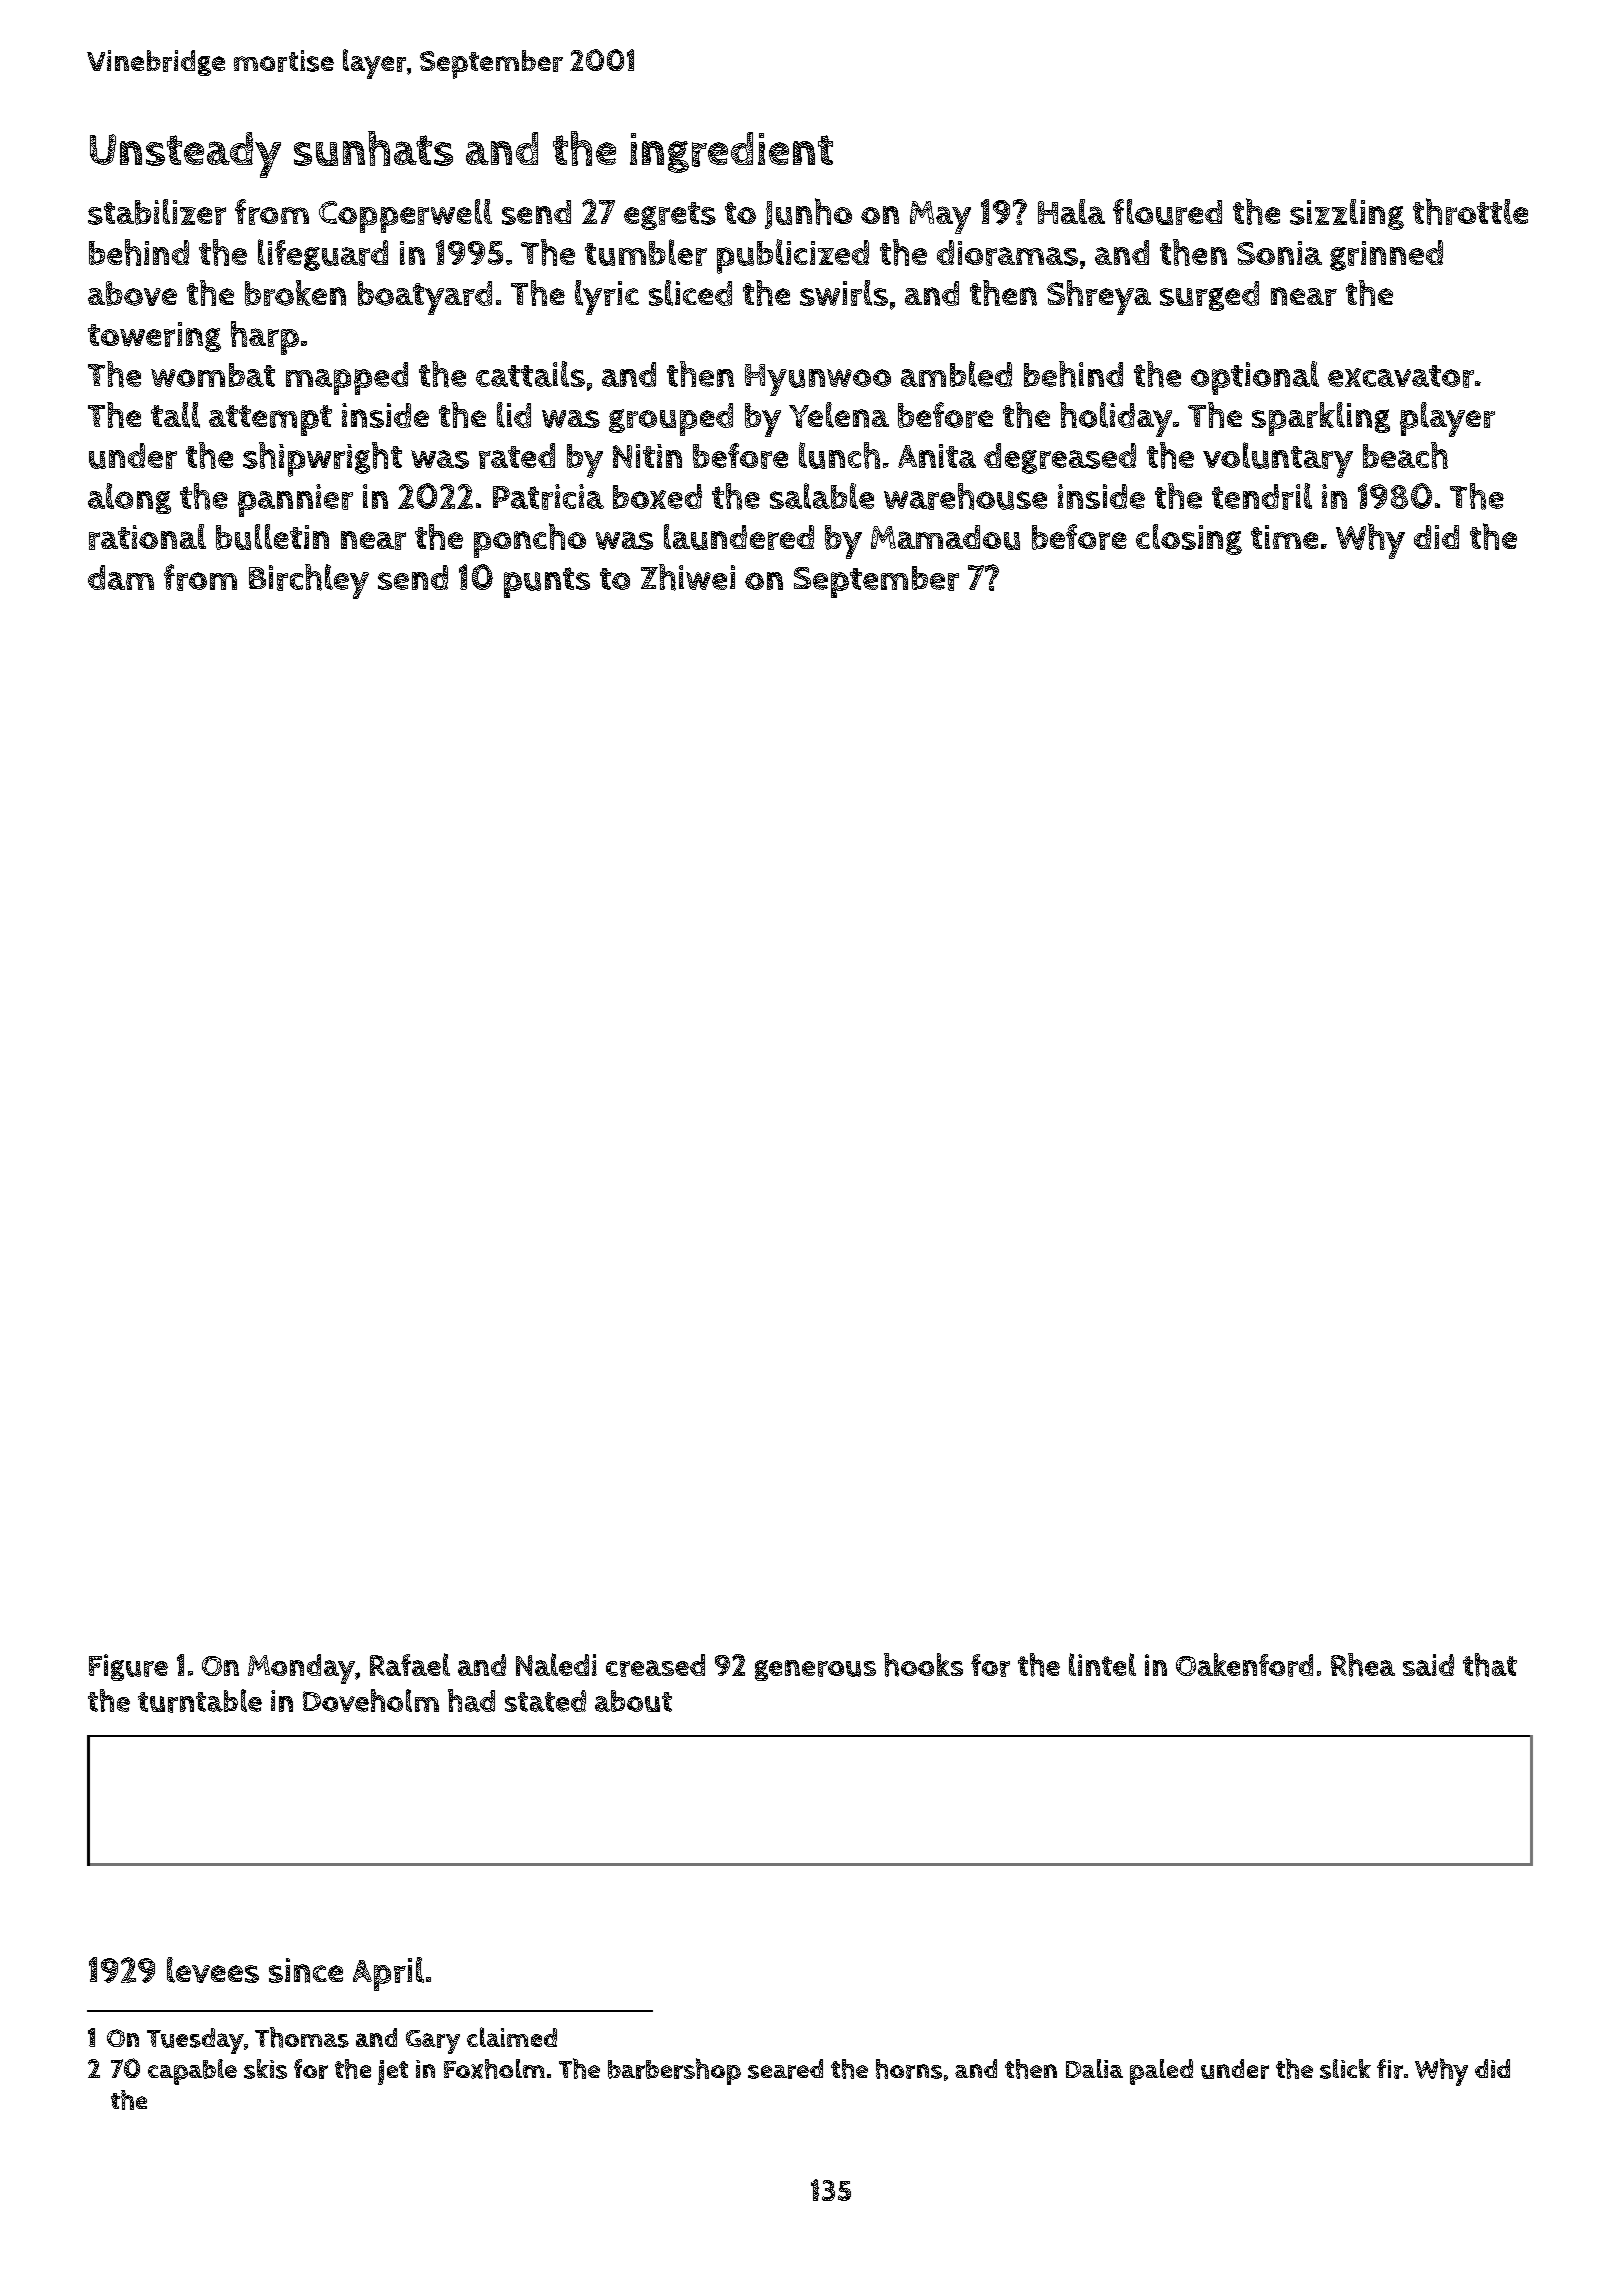 The width and height of the screenshot is (1620, 2292). What do you see at coordinates (688, 577) in the screenshot?
I see `Zhiwei` at bounding box center [688, 577].
